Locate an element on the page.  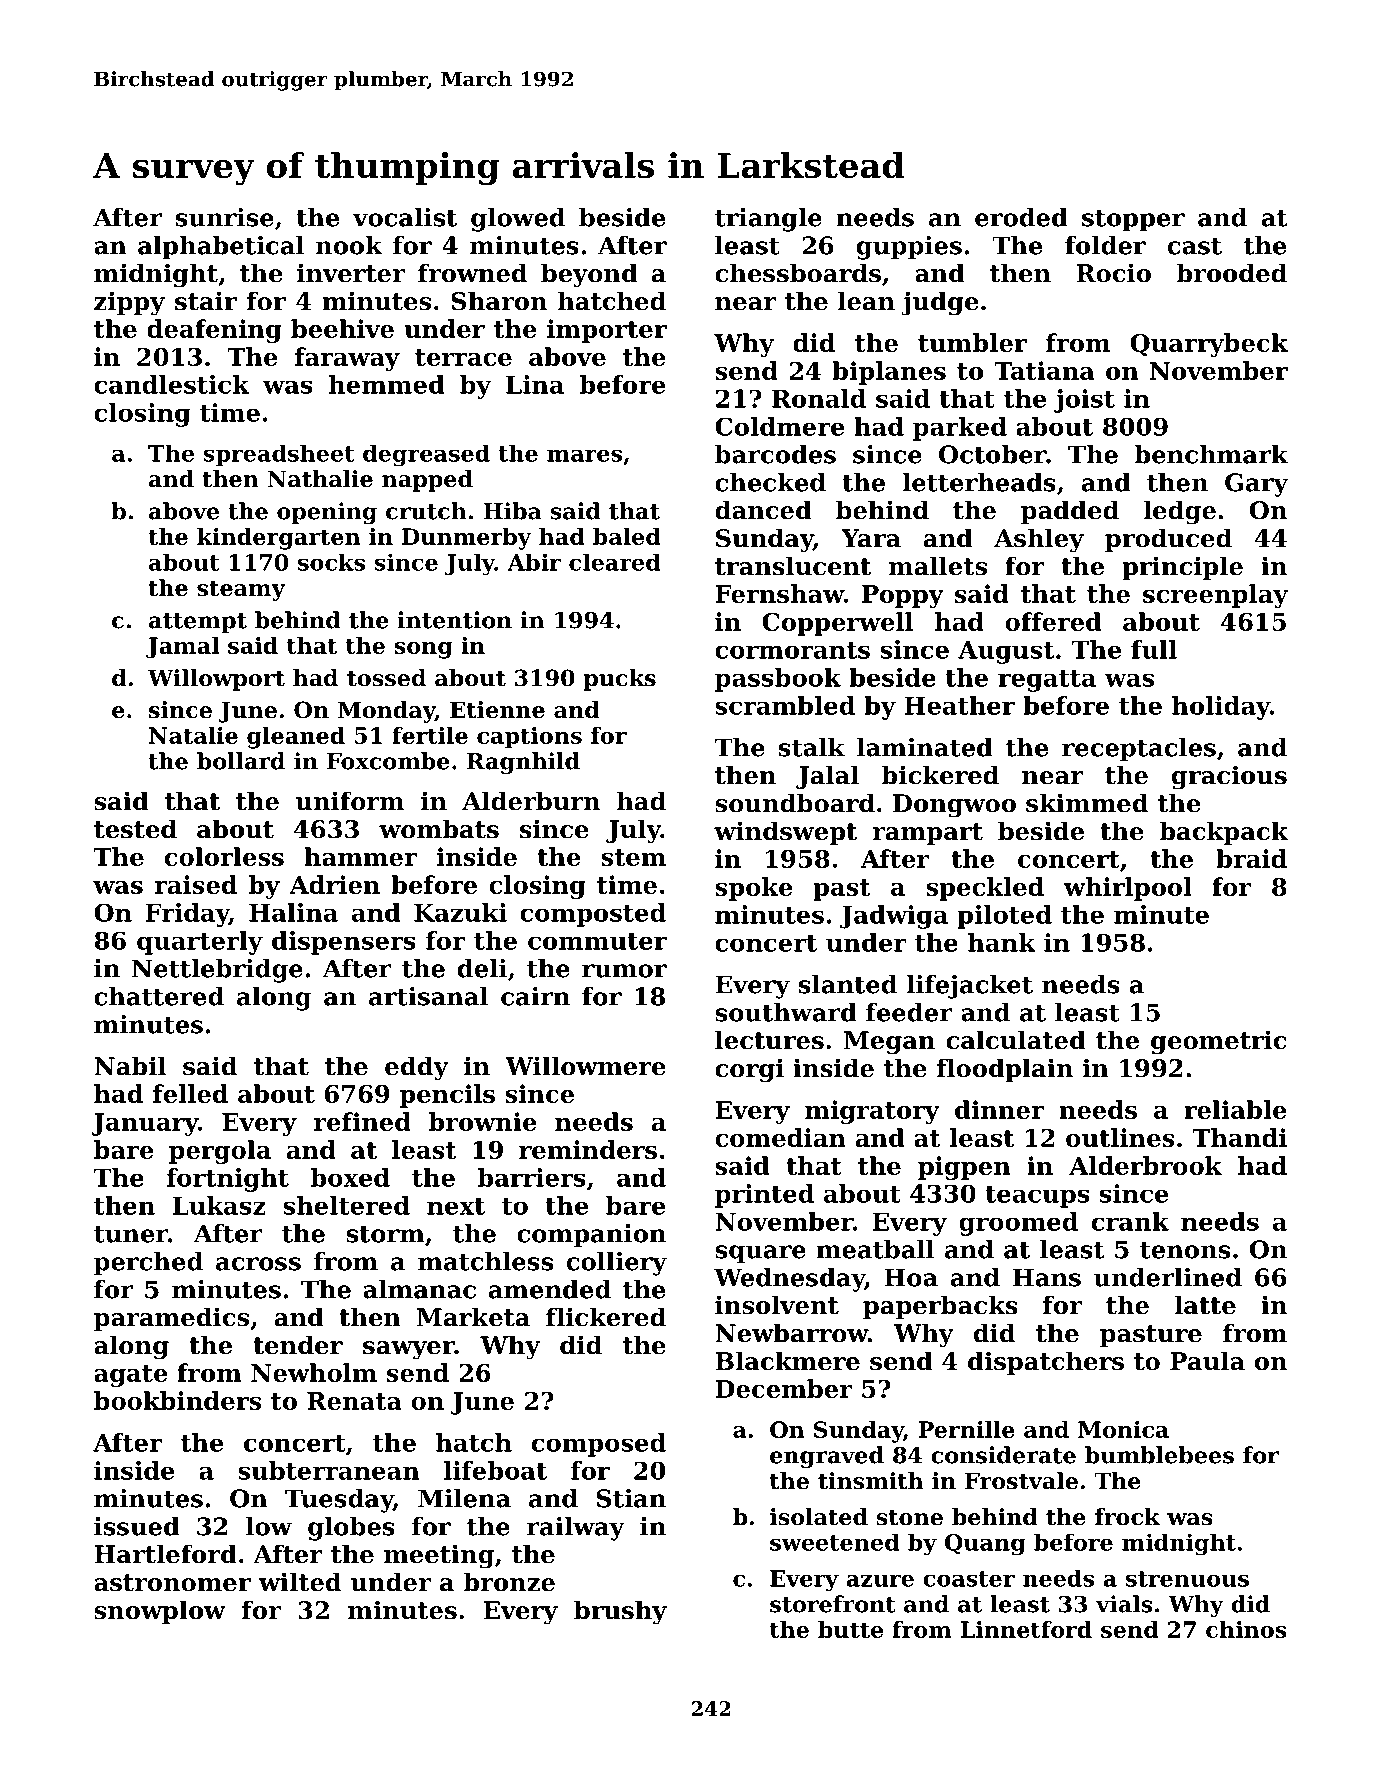
rampart is located at coordinates (927, 834).
